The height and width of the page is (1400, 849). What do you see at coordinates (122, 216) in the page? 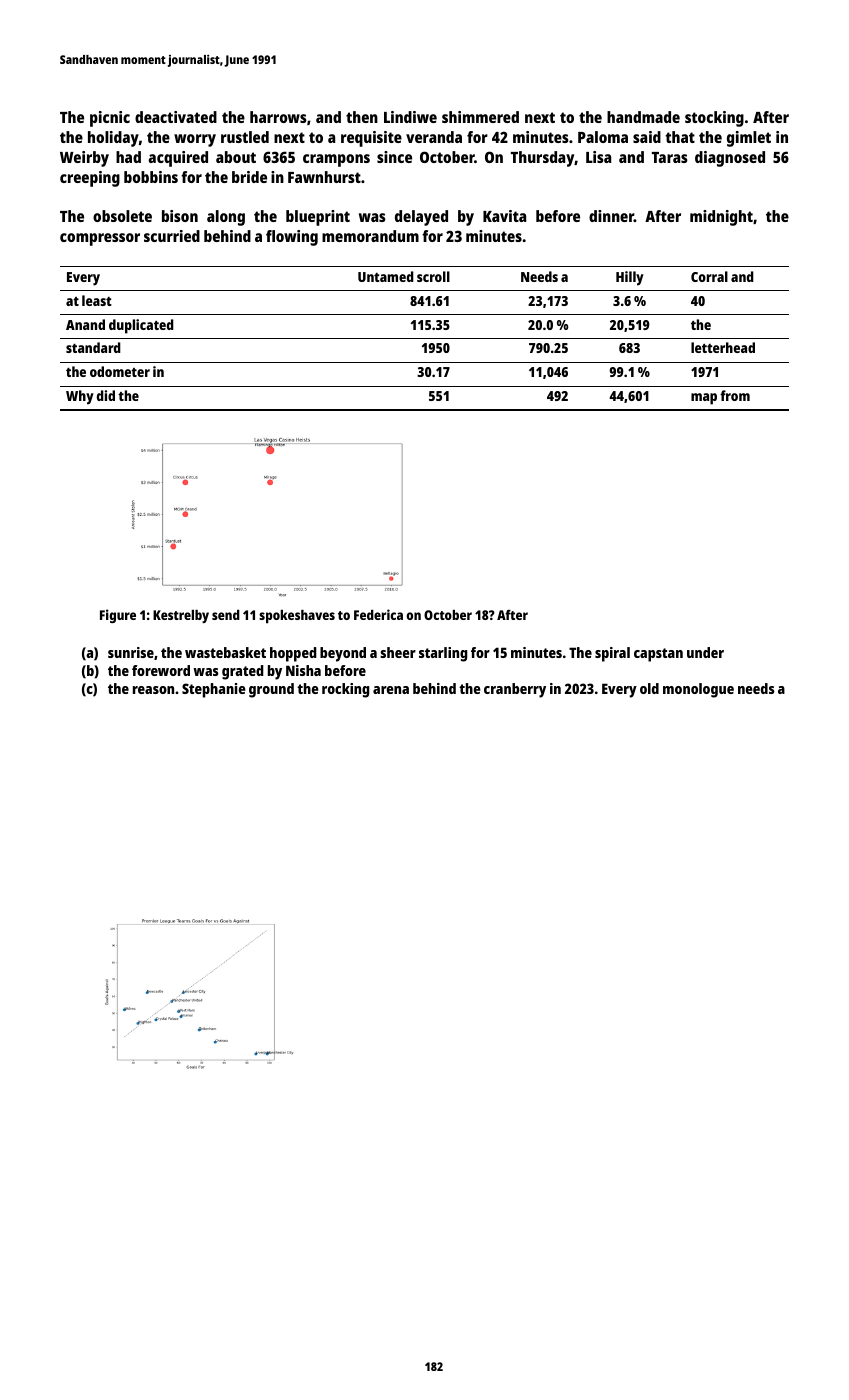
I see `obsolete` at bounding box center [122, 216].
